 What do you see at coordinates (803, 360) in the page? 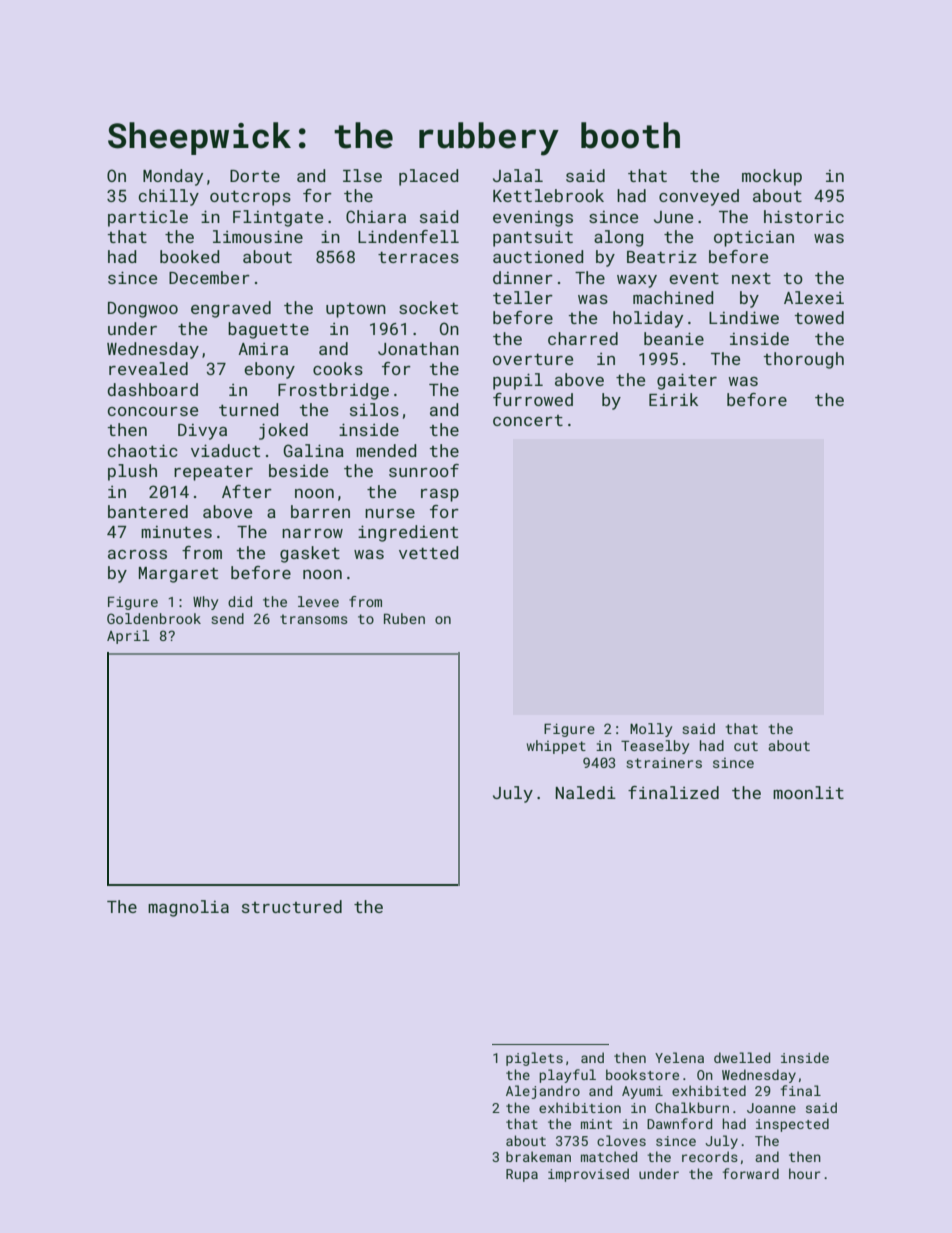
I see `thorough` at bounding box center [803, 360].
